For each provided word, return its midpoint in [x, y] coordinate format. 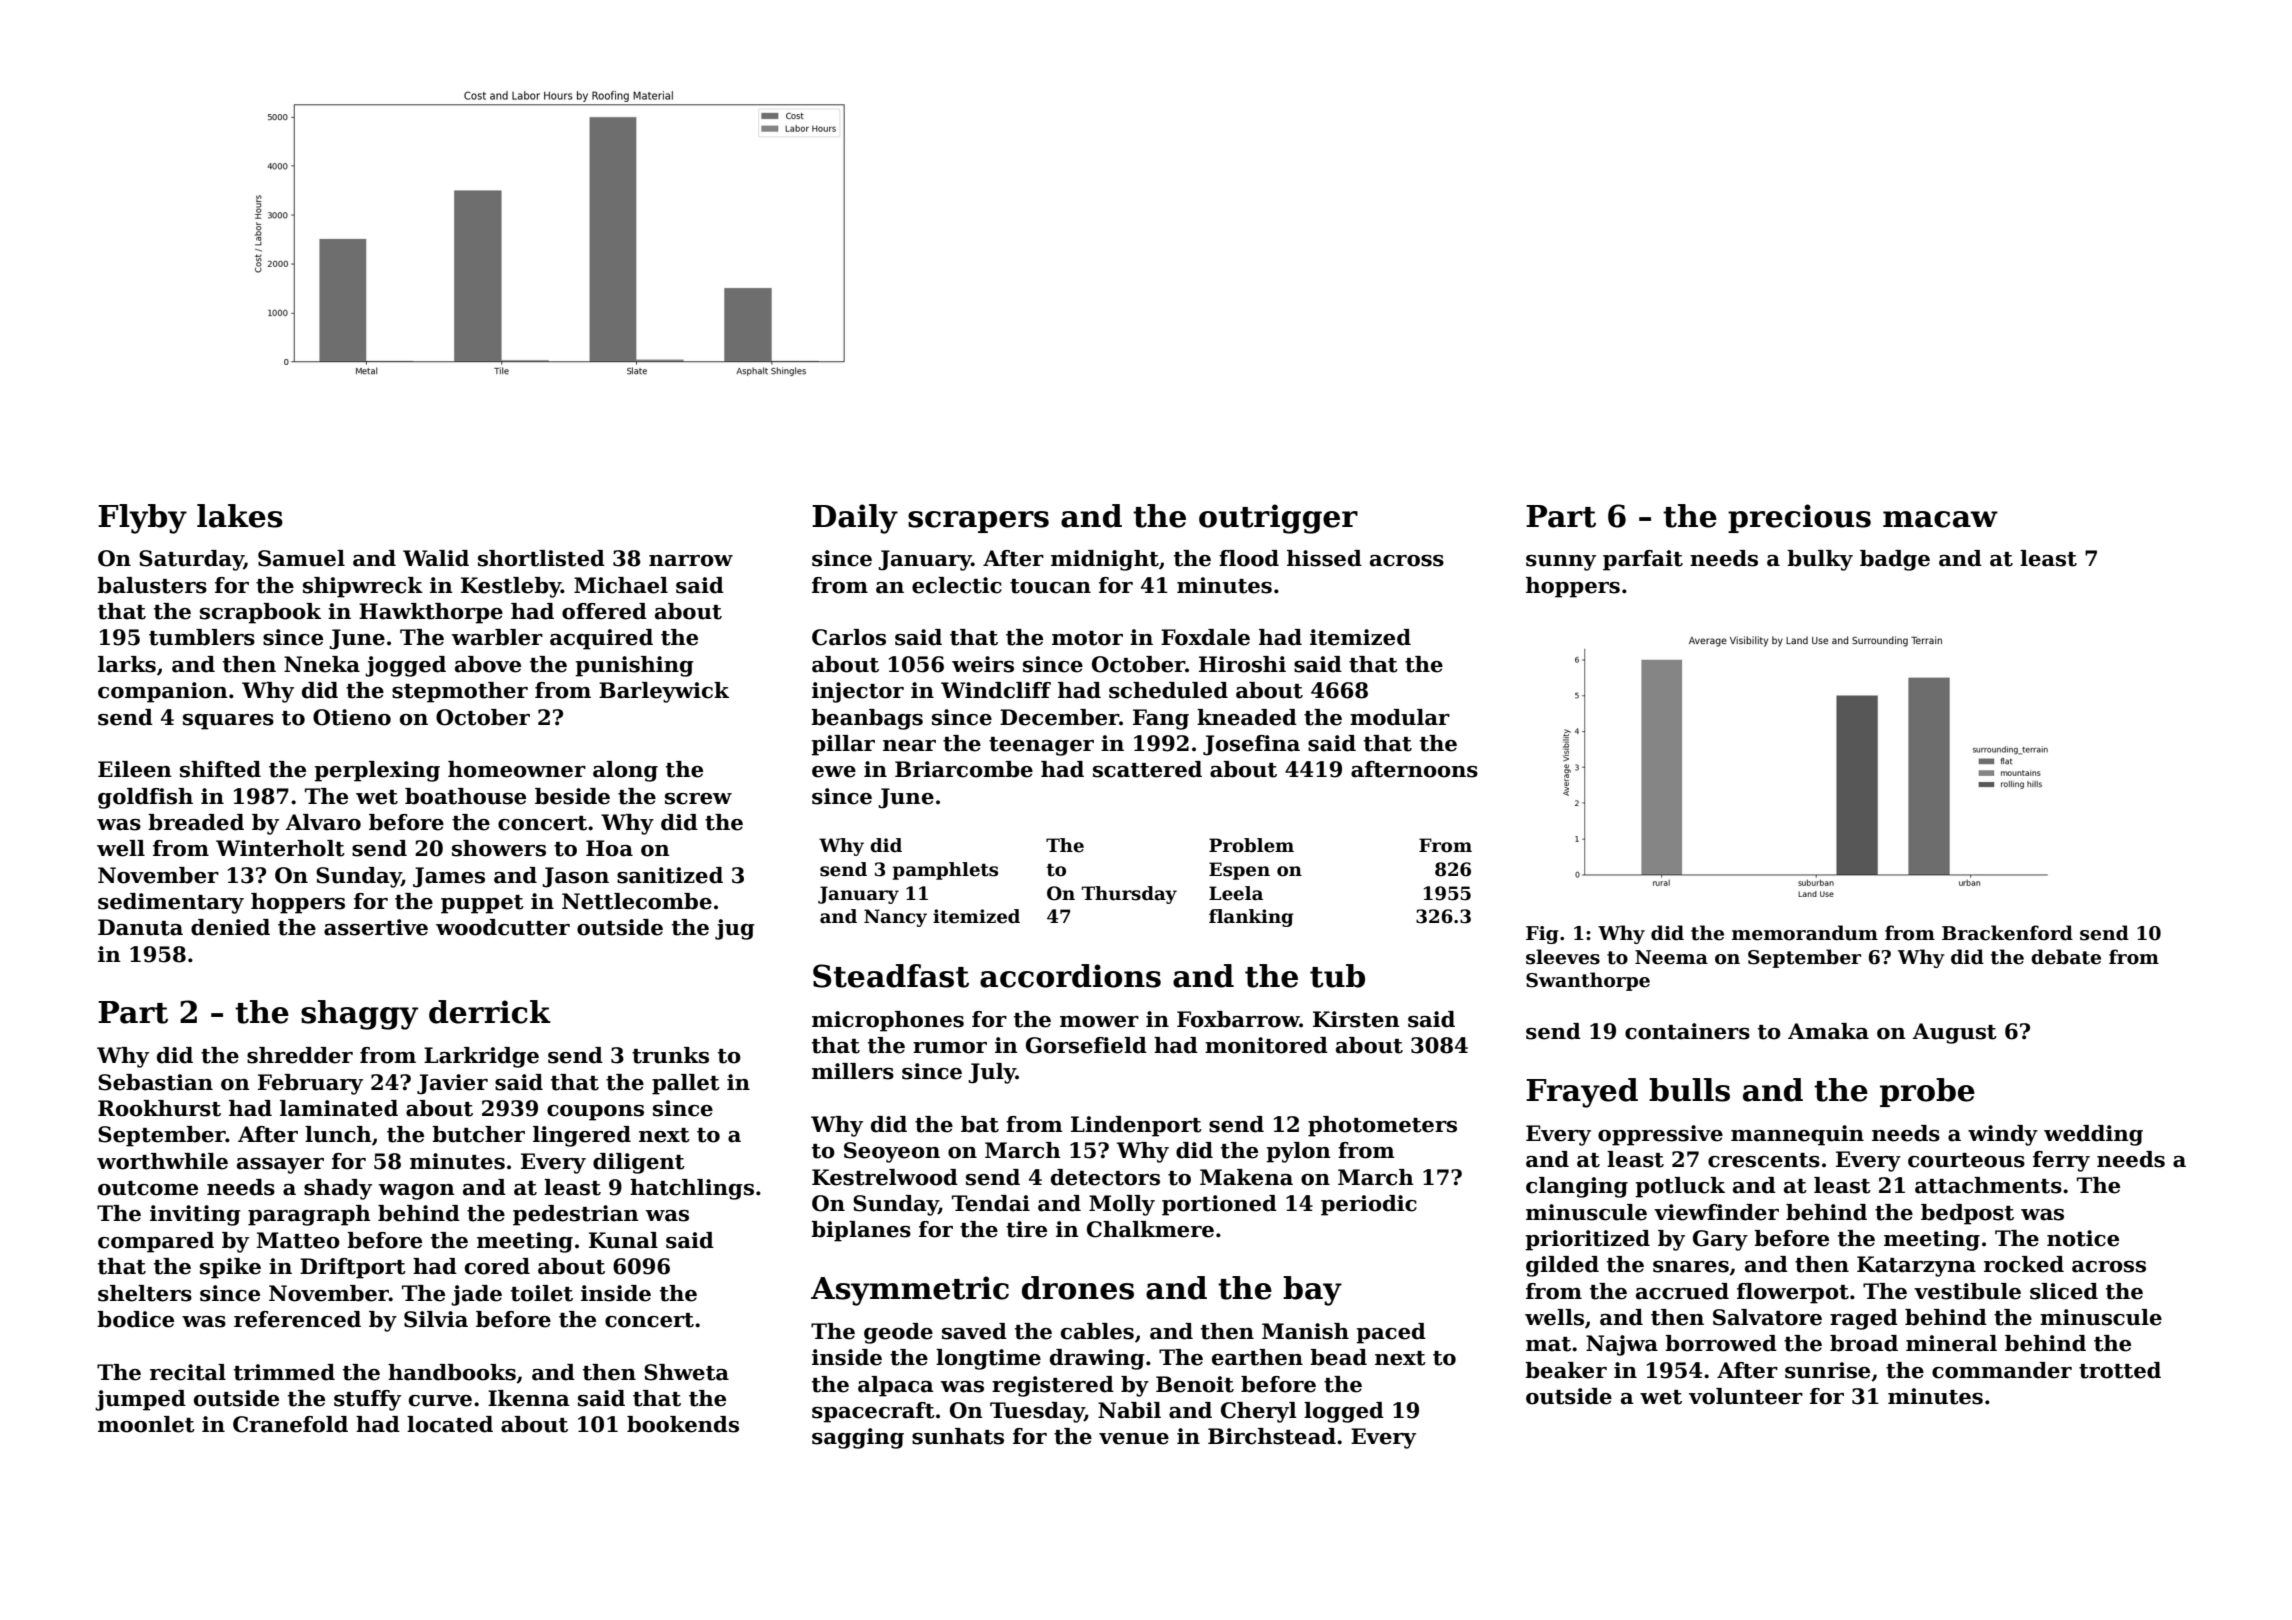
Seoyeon [892, 1152]
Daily [855, 519]
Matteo [298, 1240]
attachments [1988, 1185]
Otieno [352, 717]
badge [1895, 560]
